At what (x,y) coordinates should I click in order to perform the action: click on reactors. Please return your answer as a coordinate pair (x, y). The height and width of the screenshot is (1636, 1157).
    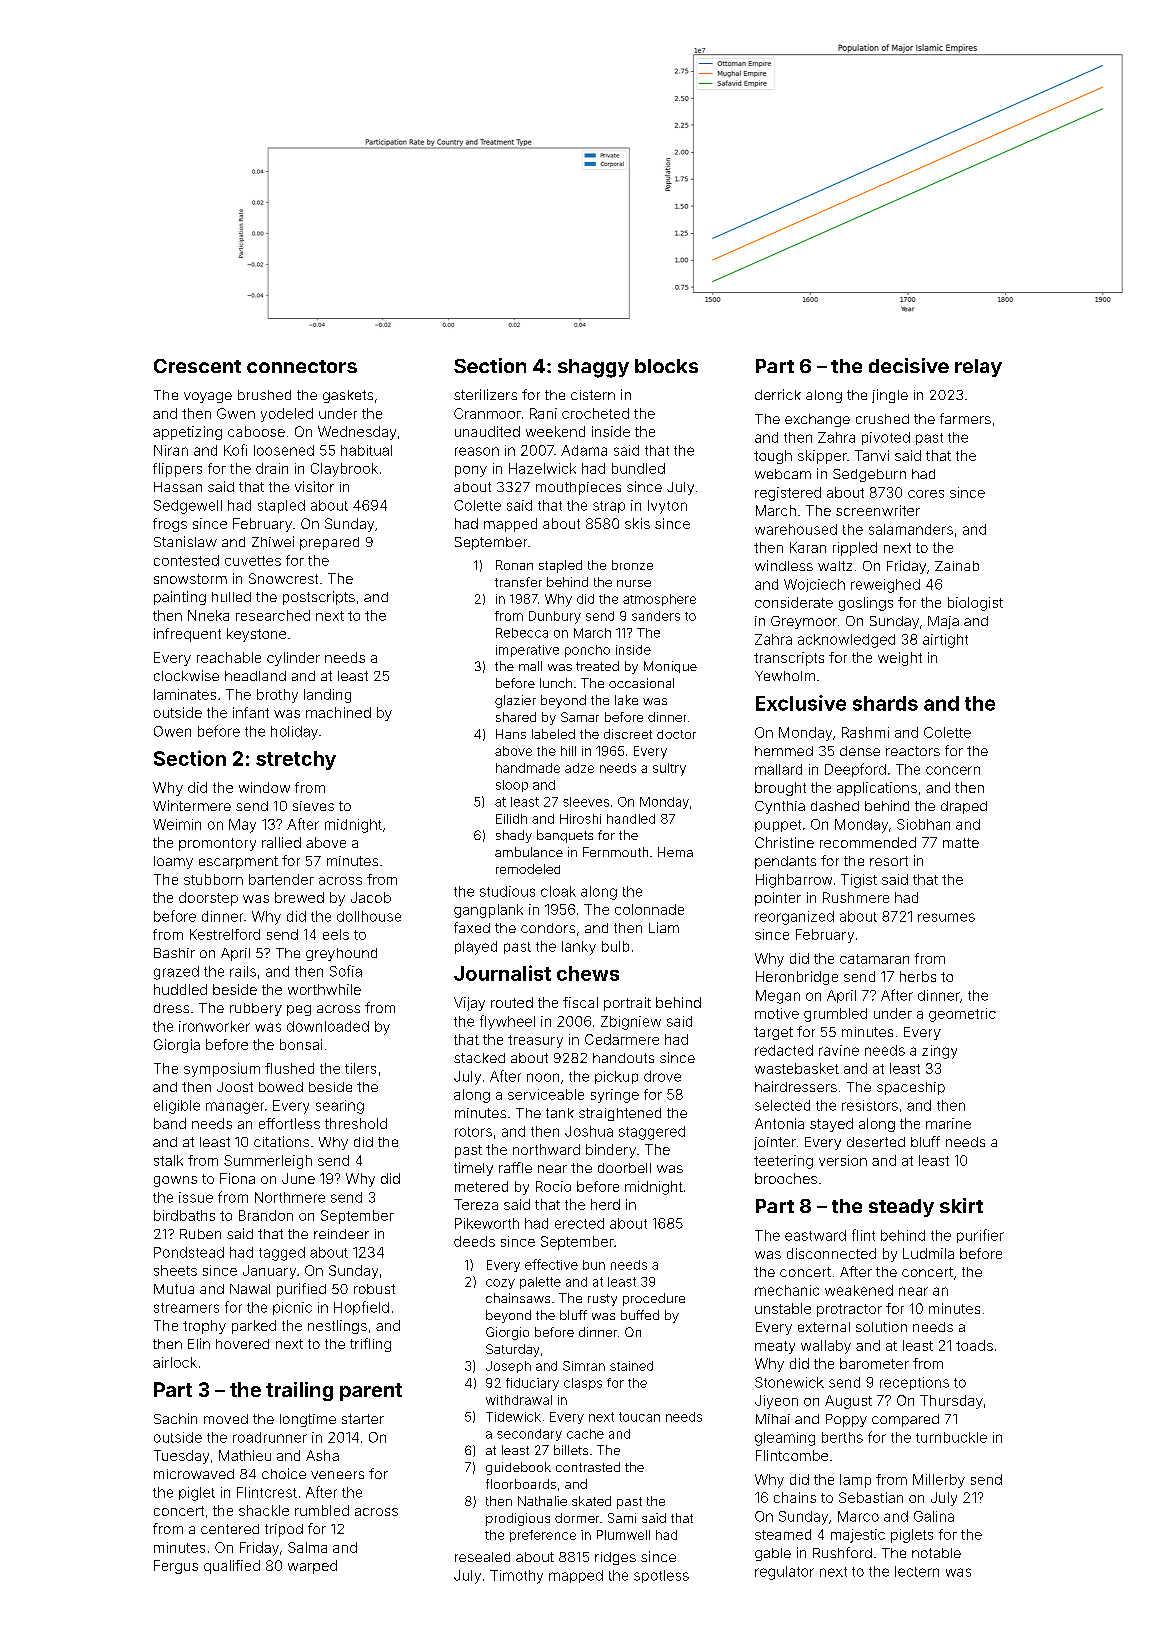
    Looking at the image, I should click on (913, 751).
